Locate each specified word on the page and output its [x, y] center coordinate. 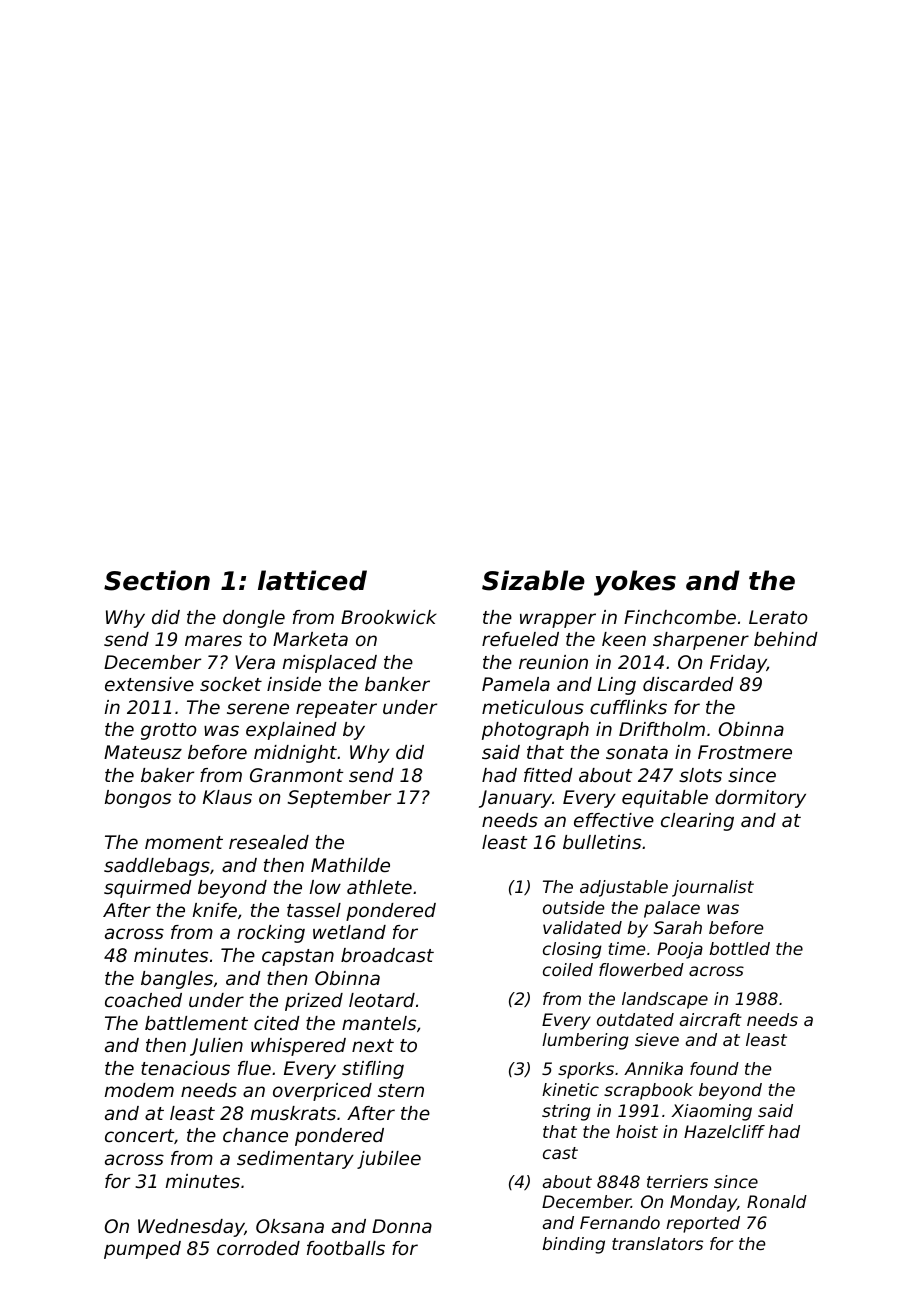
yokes [635, 583]
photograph [535, 731]
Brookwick [389, 617]
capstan [298, 957]
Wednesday [191, 1228]
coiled [568, 969]
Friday [738, 664]
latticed [312, 580]
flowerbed [641, 969]
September [339, 799]
